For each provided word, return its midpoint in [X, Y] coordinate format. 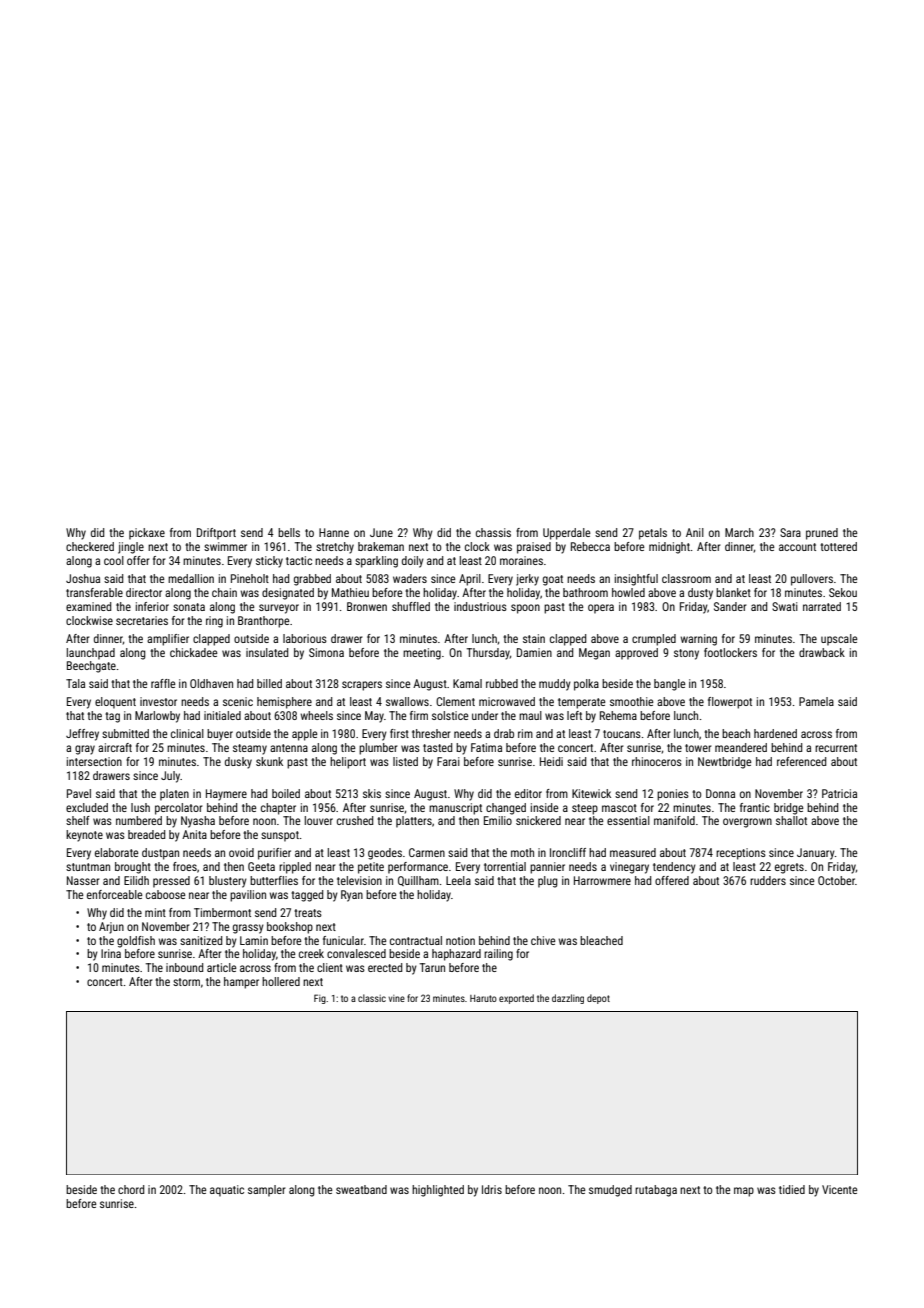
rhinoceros [657, 761]
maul [530, 715]
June [381, 532]
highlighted [438, 1191]
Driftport [216, 534]
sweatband [361, 1189]
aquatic [227, 1191]
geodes [385, 854]
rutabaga [656, 1191]
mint [155, 912]
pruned [822, 534]
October [836, 880]
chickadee [193, 652]
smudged [610, 1191]
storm [186, 982]
